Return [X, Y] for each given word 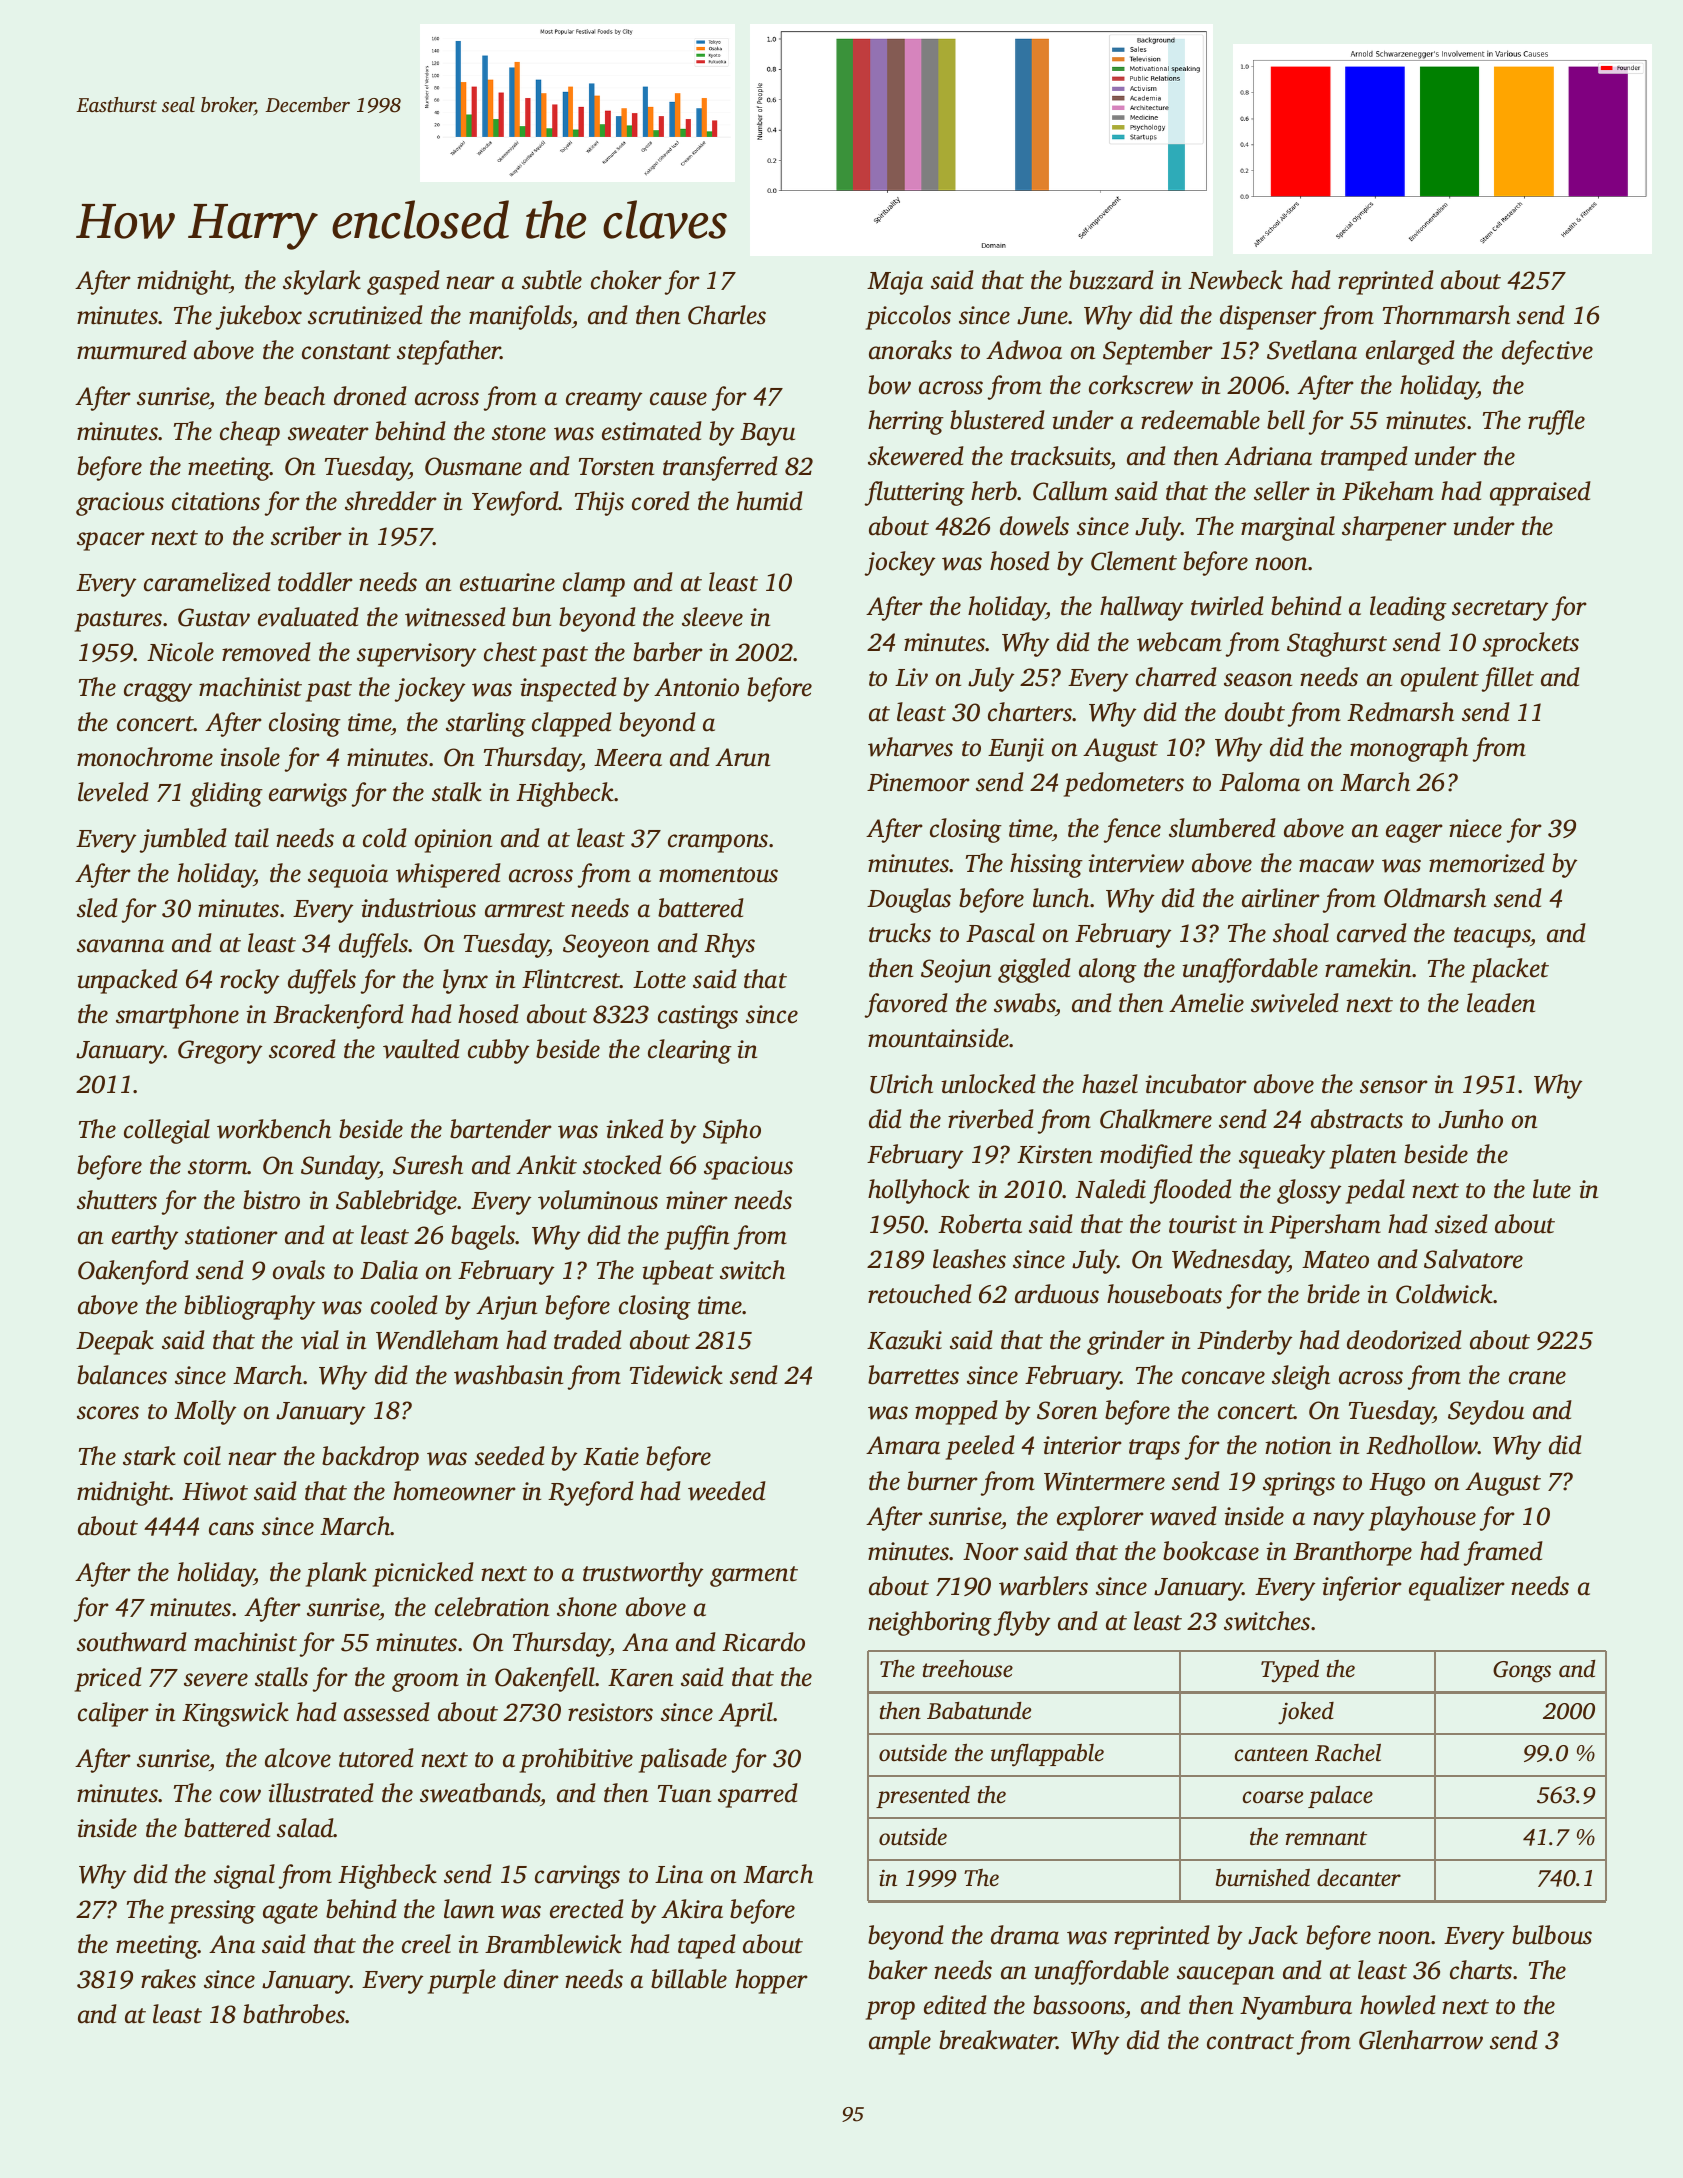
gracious [120, 504]
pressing [212, 1912]
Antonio [696, 687]
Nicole [180, 652]
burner [942, 1481]
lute [1552, 1189]
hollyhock [919, 1191]
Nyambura [1296, 2007]
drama [1025, 1935]
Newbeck [1235, 280]
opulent [1440, 679]
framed [1503, 1553]
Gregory [220, 1052]
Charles [727, 315]
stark [149, 1456]
